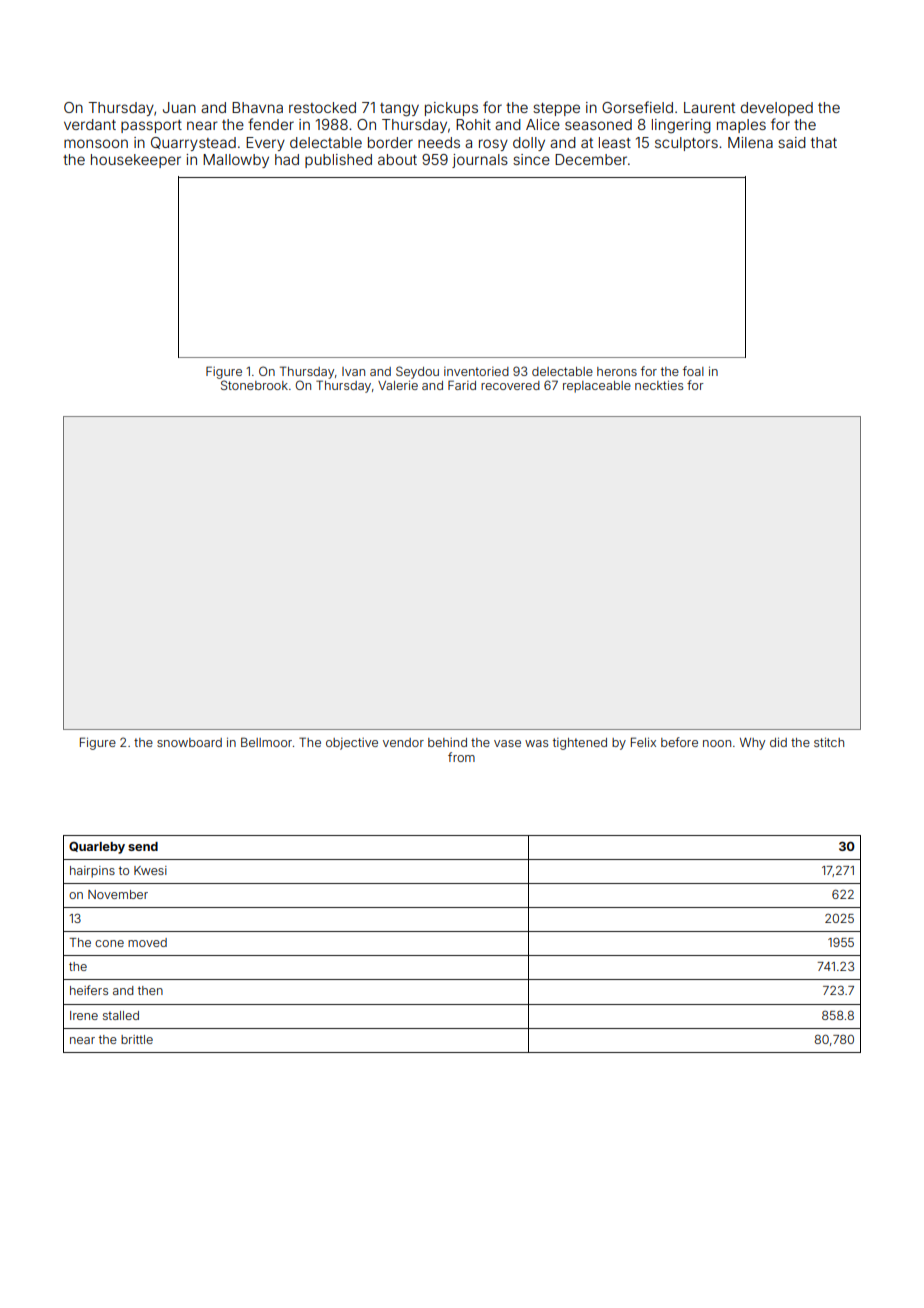  What do you see at coordinates (752, 744) in the page?
I see `Why` at bounding box center [752, 744].
